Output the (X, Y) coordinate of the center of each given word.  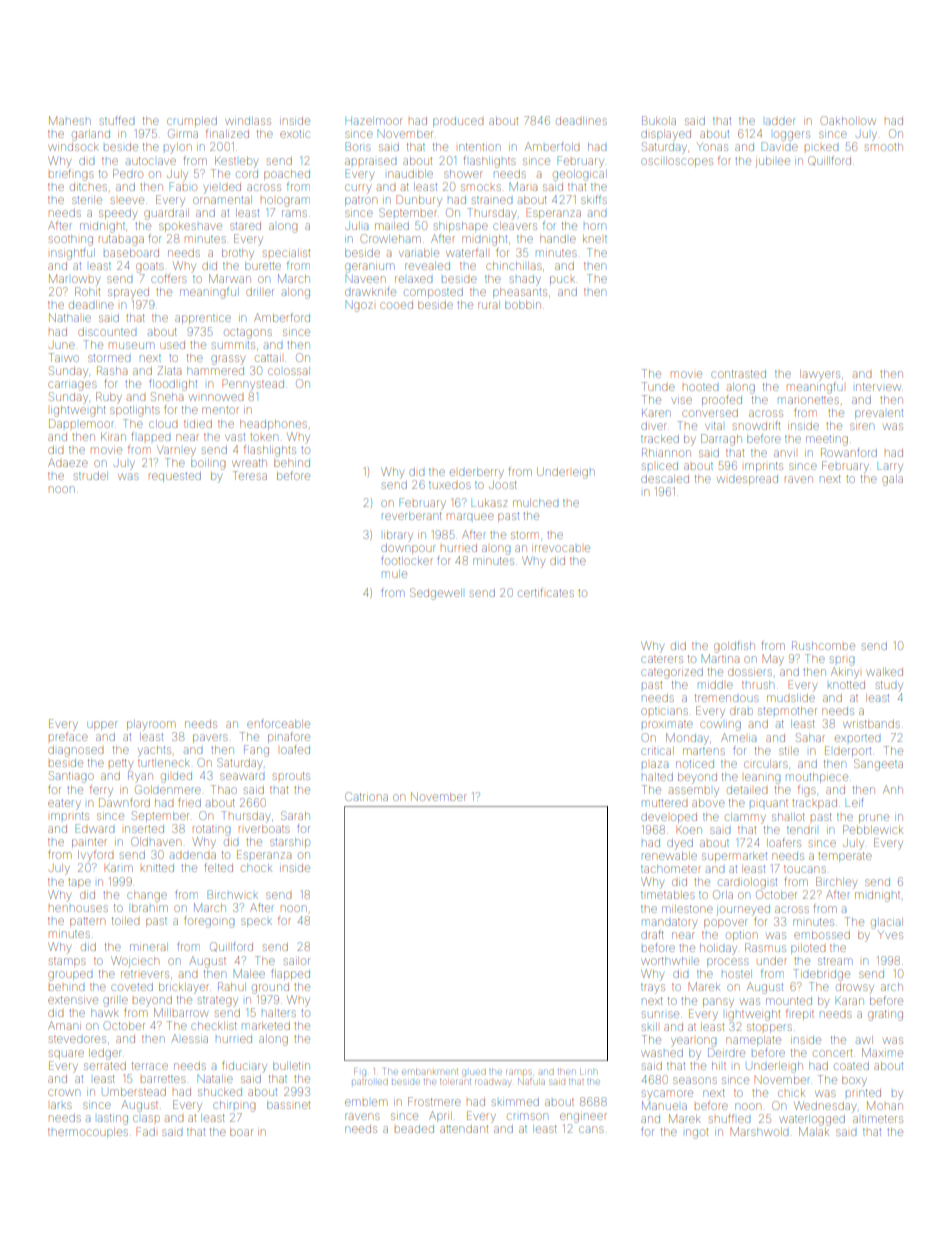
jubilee (773, 162)
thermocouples (88, 1133)
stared (245, 226)
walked (884, 672)
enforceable (278, 723)
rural (489, 305)
